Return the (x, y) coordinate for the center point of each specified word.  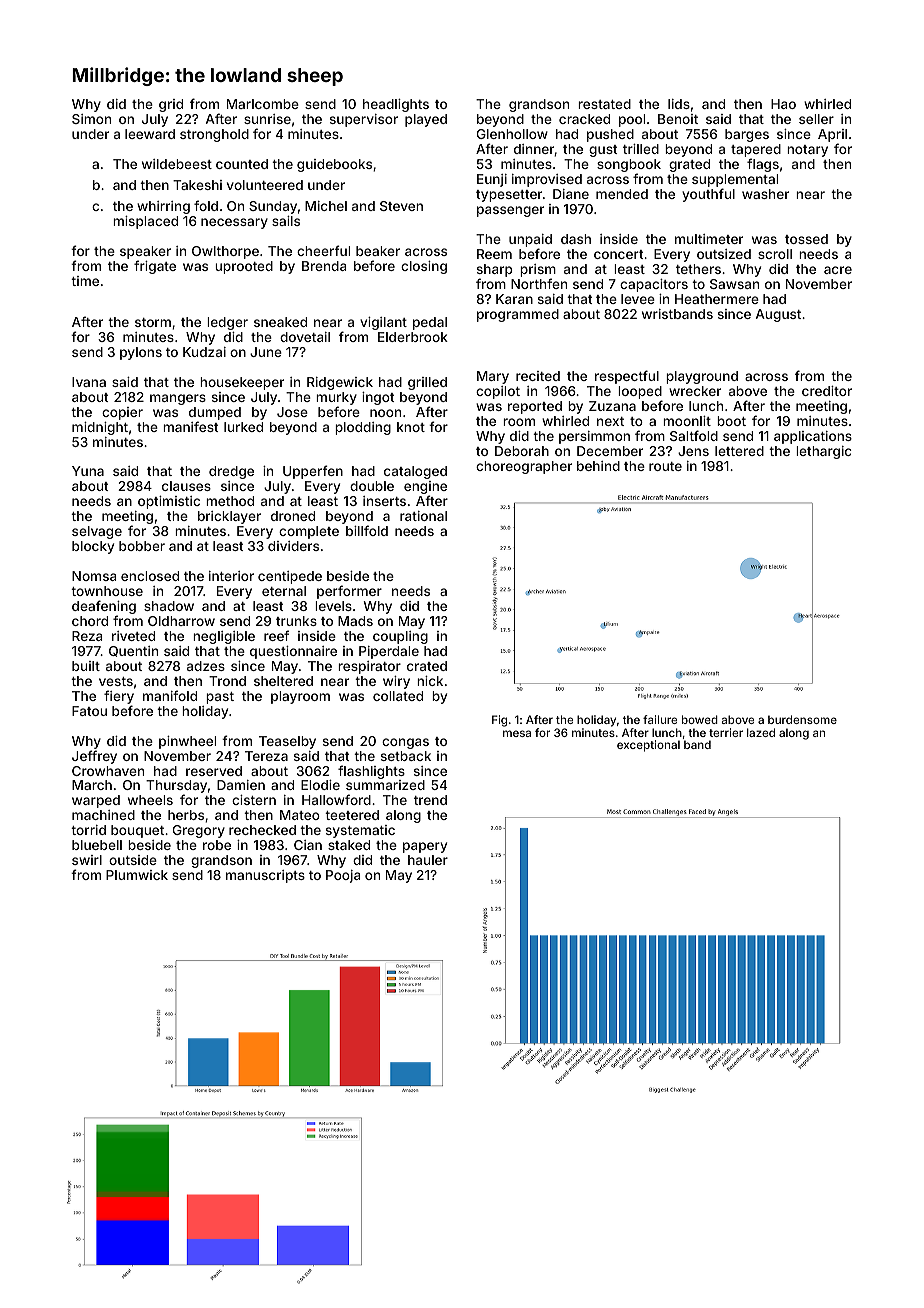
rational (423, 516)
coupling (400, 637)
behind (598, 466)
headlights (396, 105)
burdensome (802, 719)
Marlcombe (263, 104)
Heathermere (717, 299)
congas (405, 743)
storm (153, 322)
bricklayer (229, 517)
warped (96, 801)
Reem (494, 254)
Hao (783, 104)
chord (90, 621)
